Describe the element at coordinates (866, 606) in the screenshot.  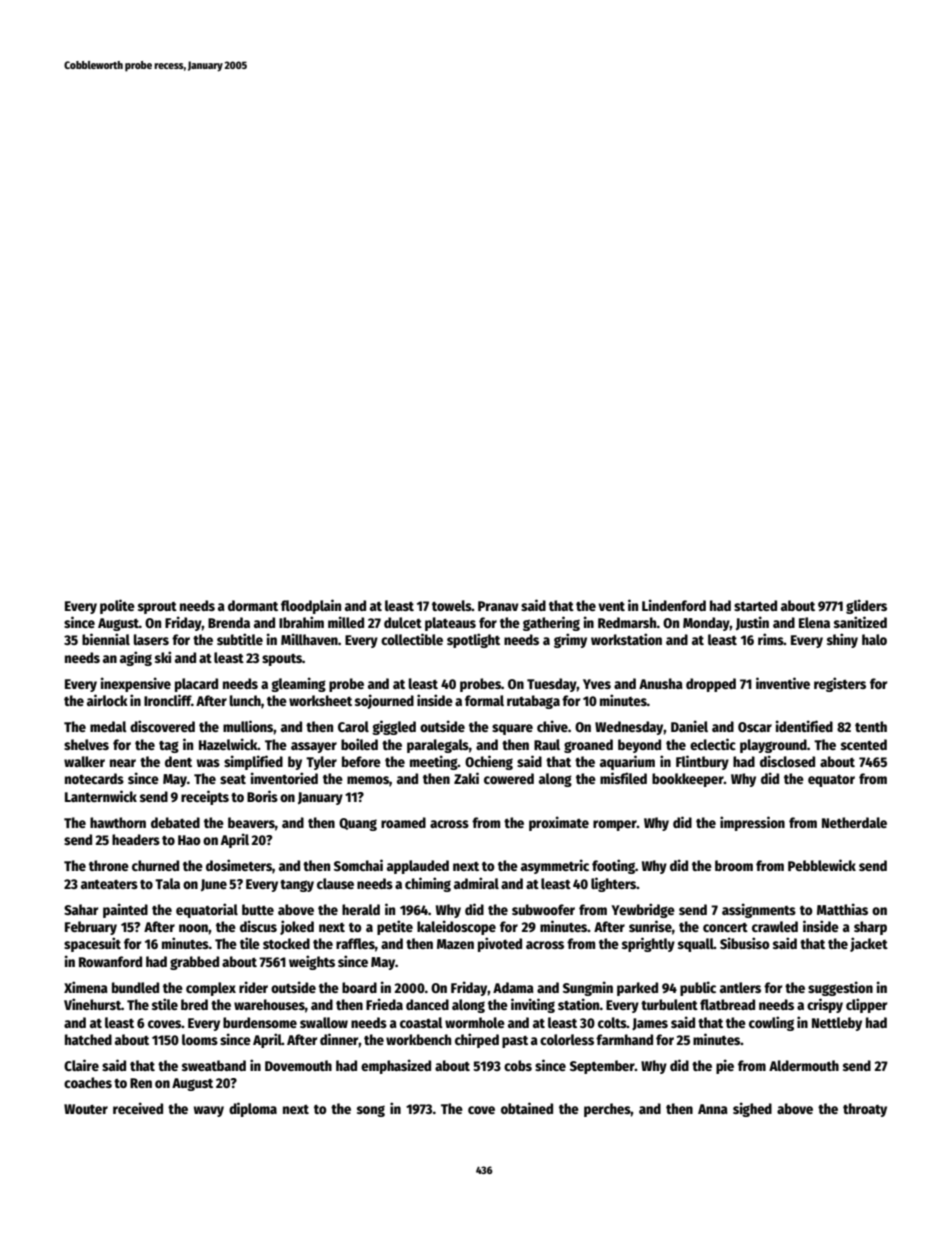
I see `gliders` at that location.
